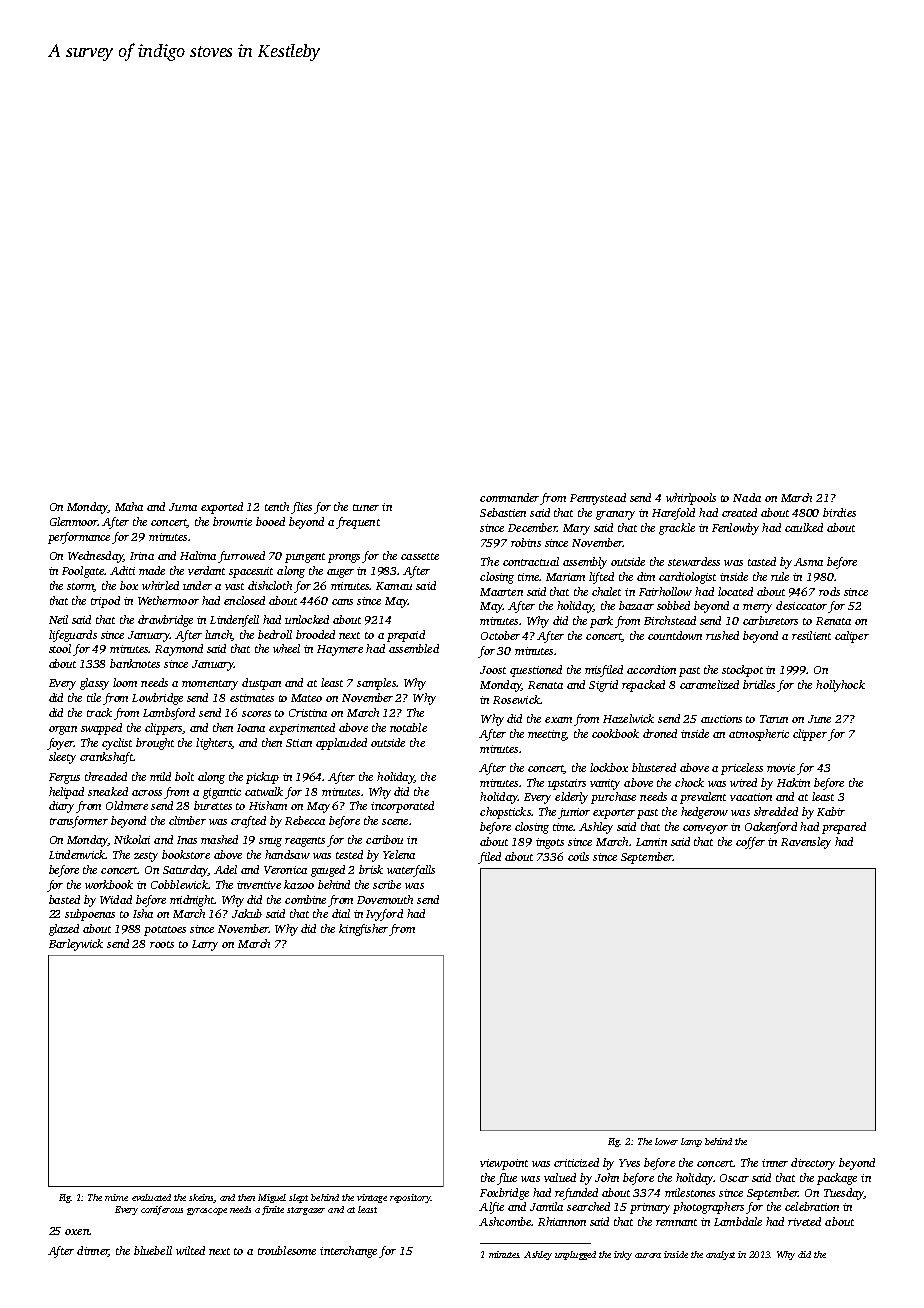  What do you see at coordinates (273, 1210) in the image?
I see `finite` at bounding box center [273, 1210].
